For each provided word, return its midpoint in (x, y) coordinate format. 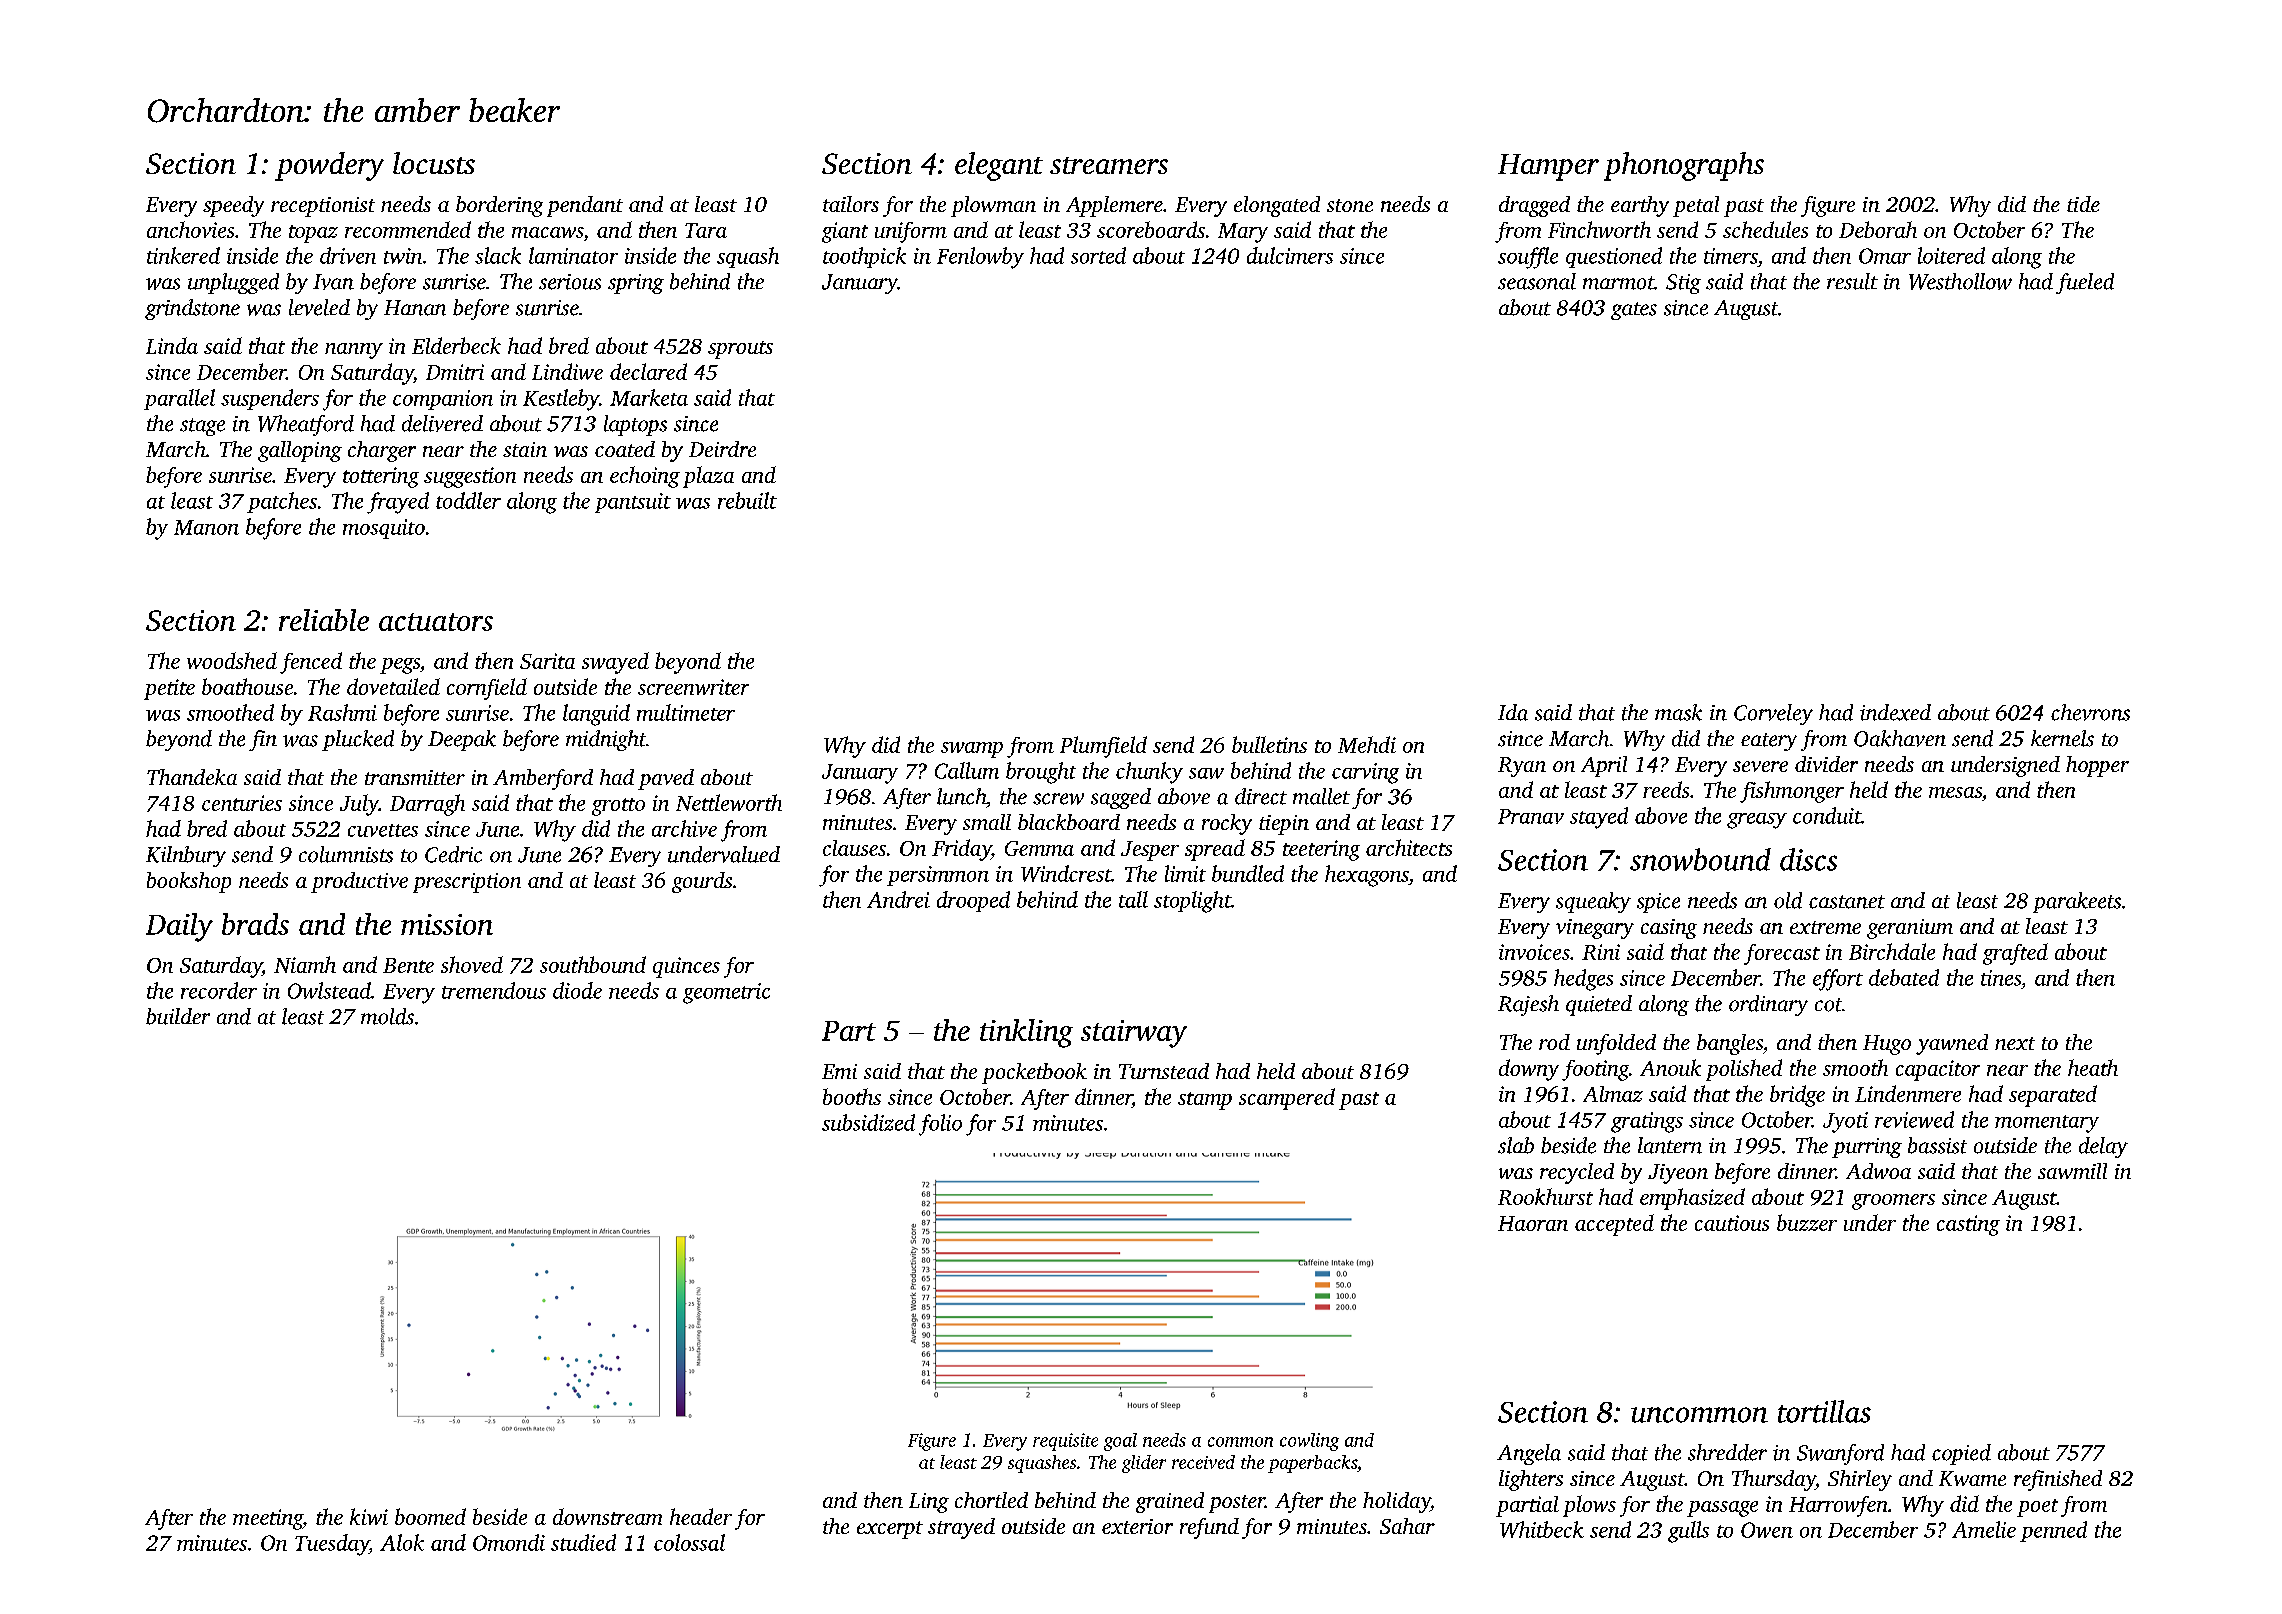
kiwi (369, 1516)
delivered (442, 423)
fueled (2085, 283)
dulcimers (1290, 255)
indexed (1895, 712)
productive (359, 882)
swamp (972, 750)
